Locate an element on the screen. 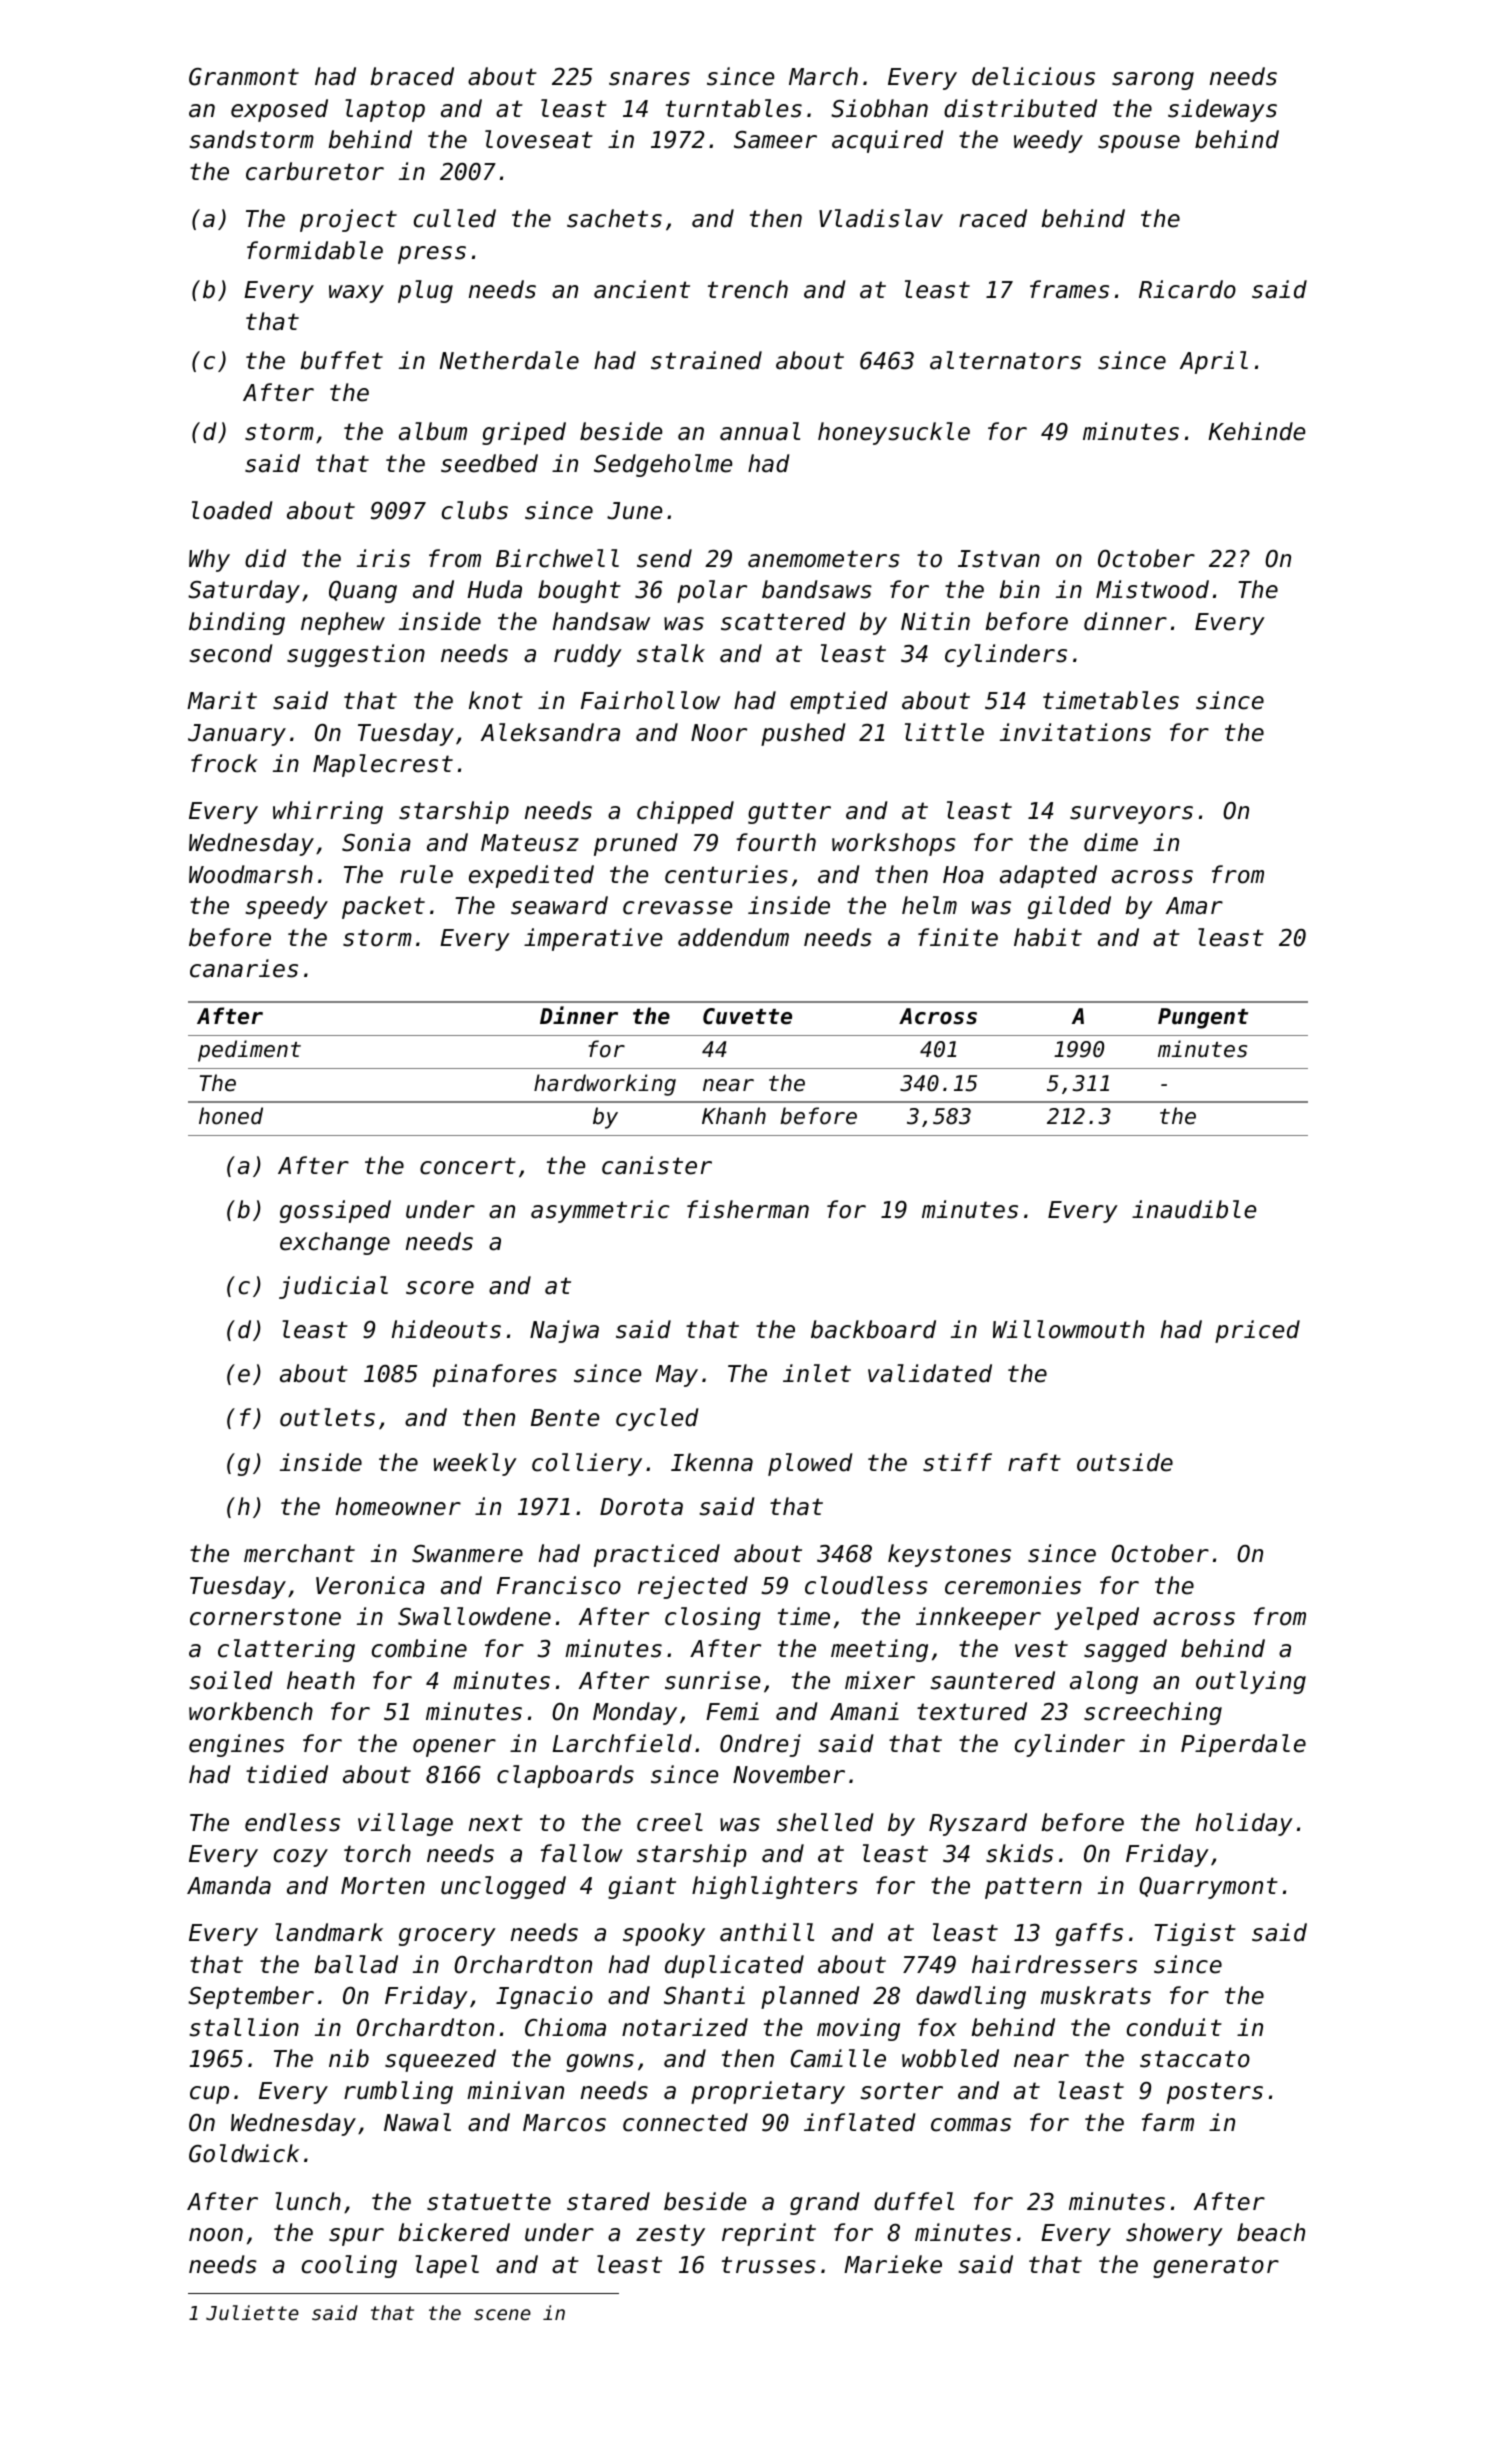  Juliette is located at coordinates (252, 2312).
